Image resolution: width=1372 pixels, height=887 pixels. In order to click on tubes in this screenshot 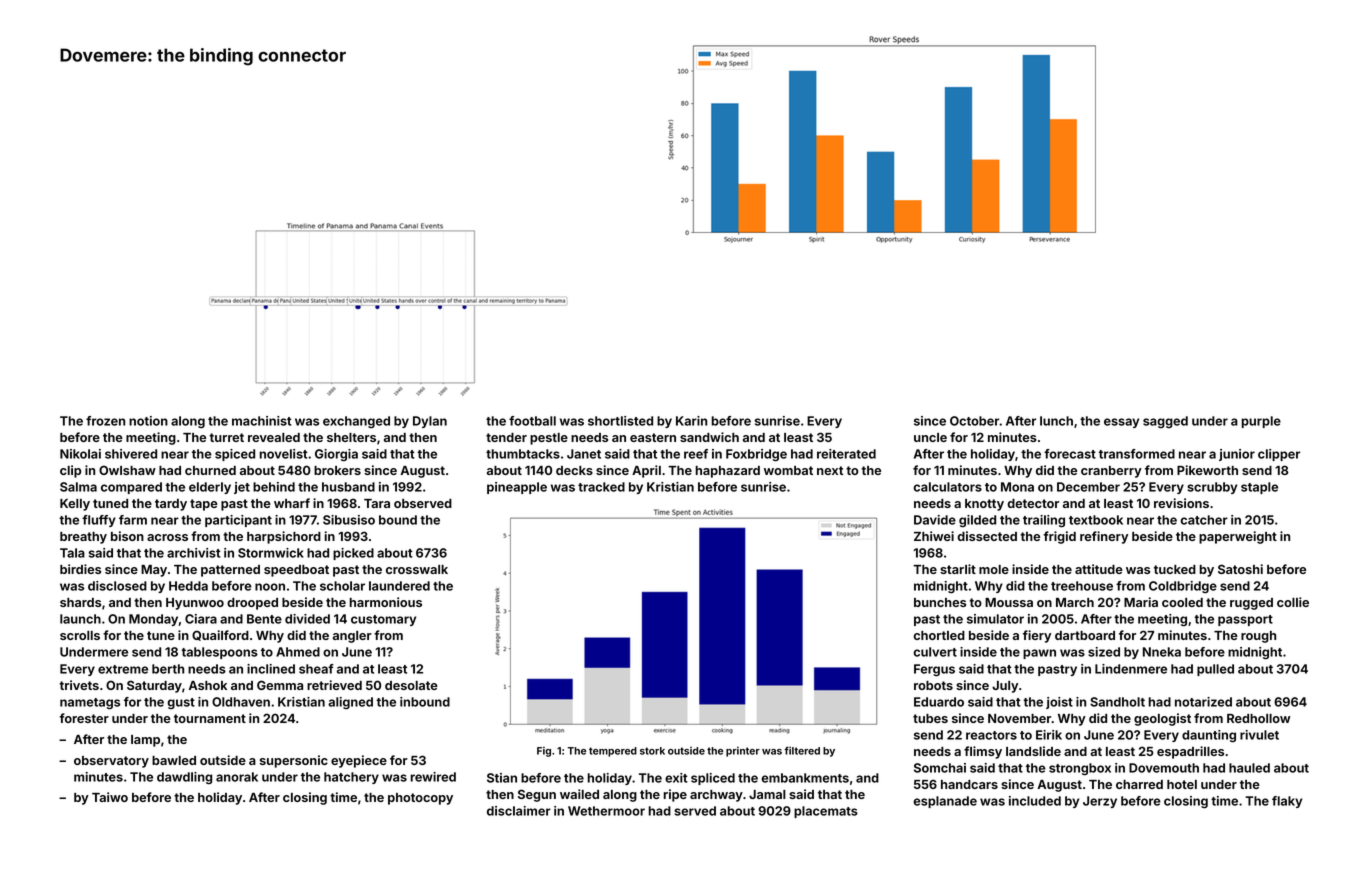, I will do `click(930, 718)`.
